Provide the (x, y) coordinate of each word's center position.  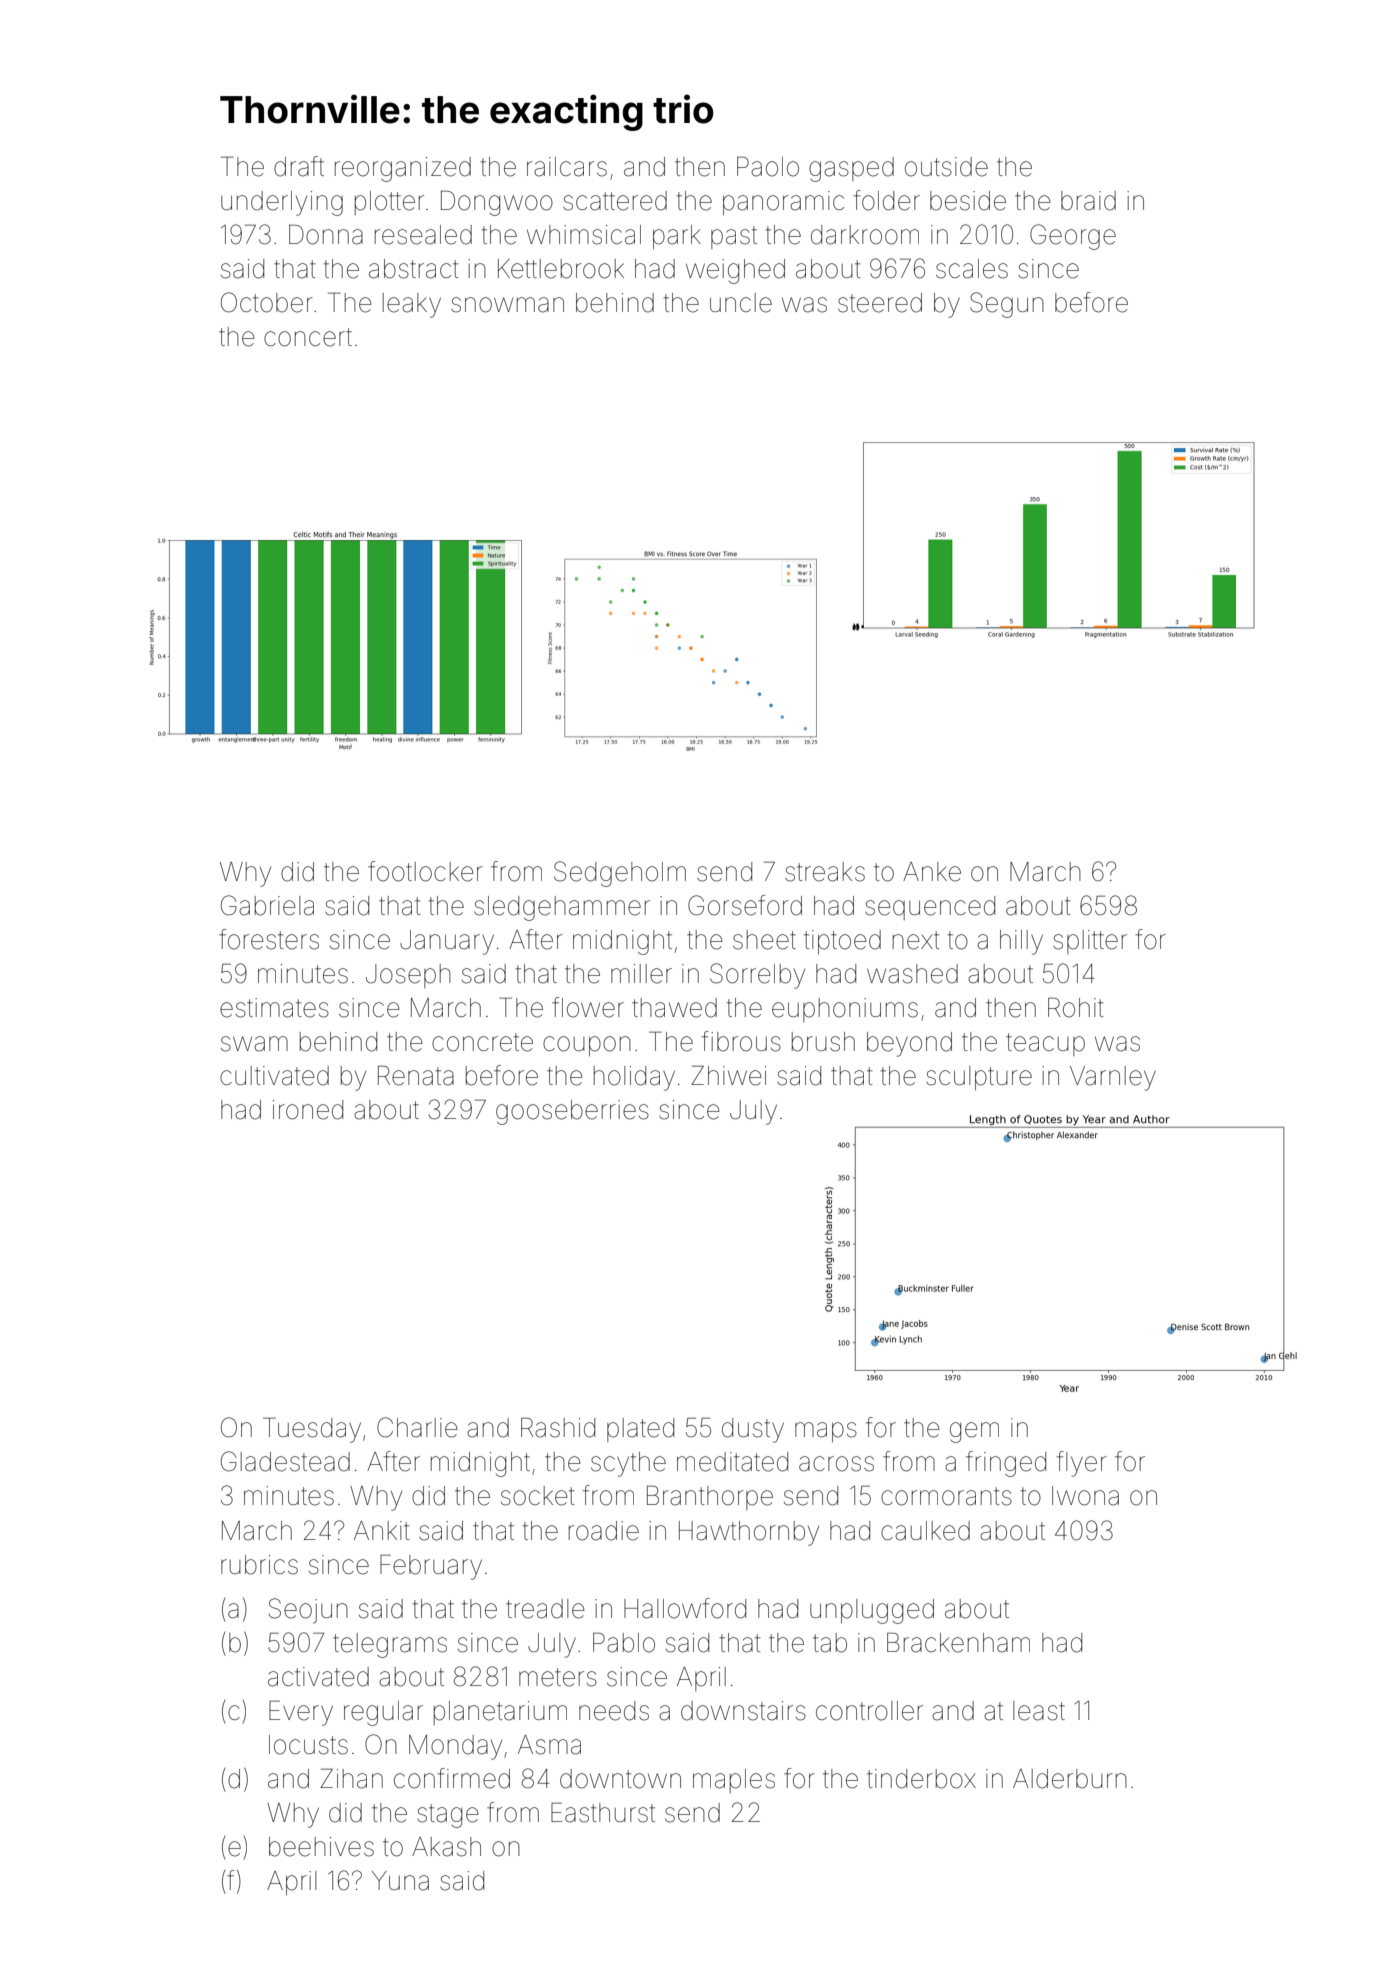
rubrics (259, 1565)
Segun (1007, 305)
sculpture (979, 1078)
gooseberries (572, 1112)
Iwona (1085, 1496)
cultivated (274, 1076)
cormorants (946, 1496)
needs (614, 1711)
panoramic (783, 203)
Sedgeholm (620, 874)
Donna (326, 234)
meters (558, 1677)
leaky (412, 305)
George (1073, 237)
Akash (446, 1847)
